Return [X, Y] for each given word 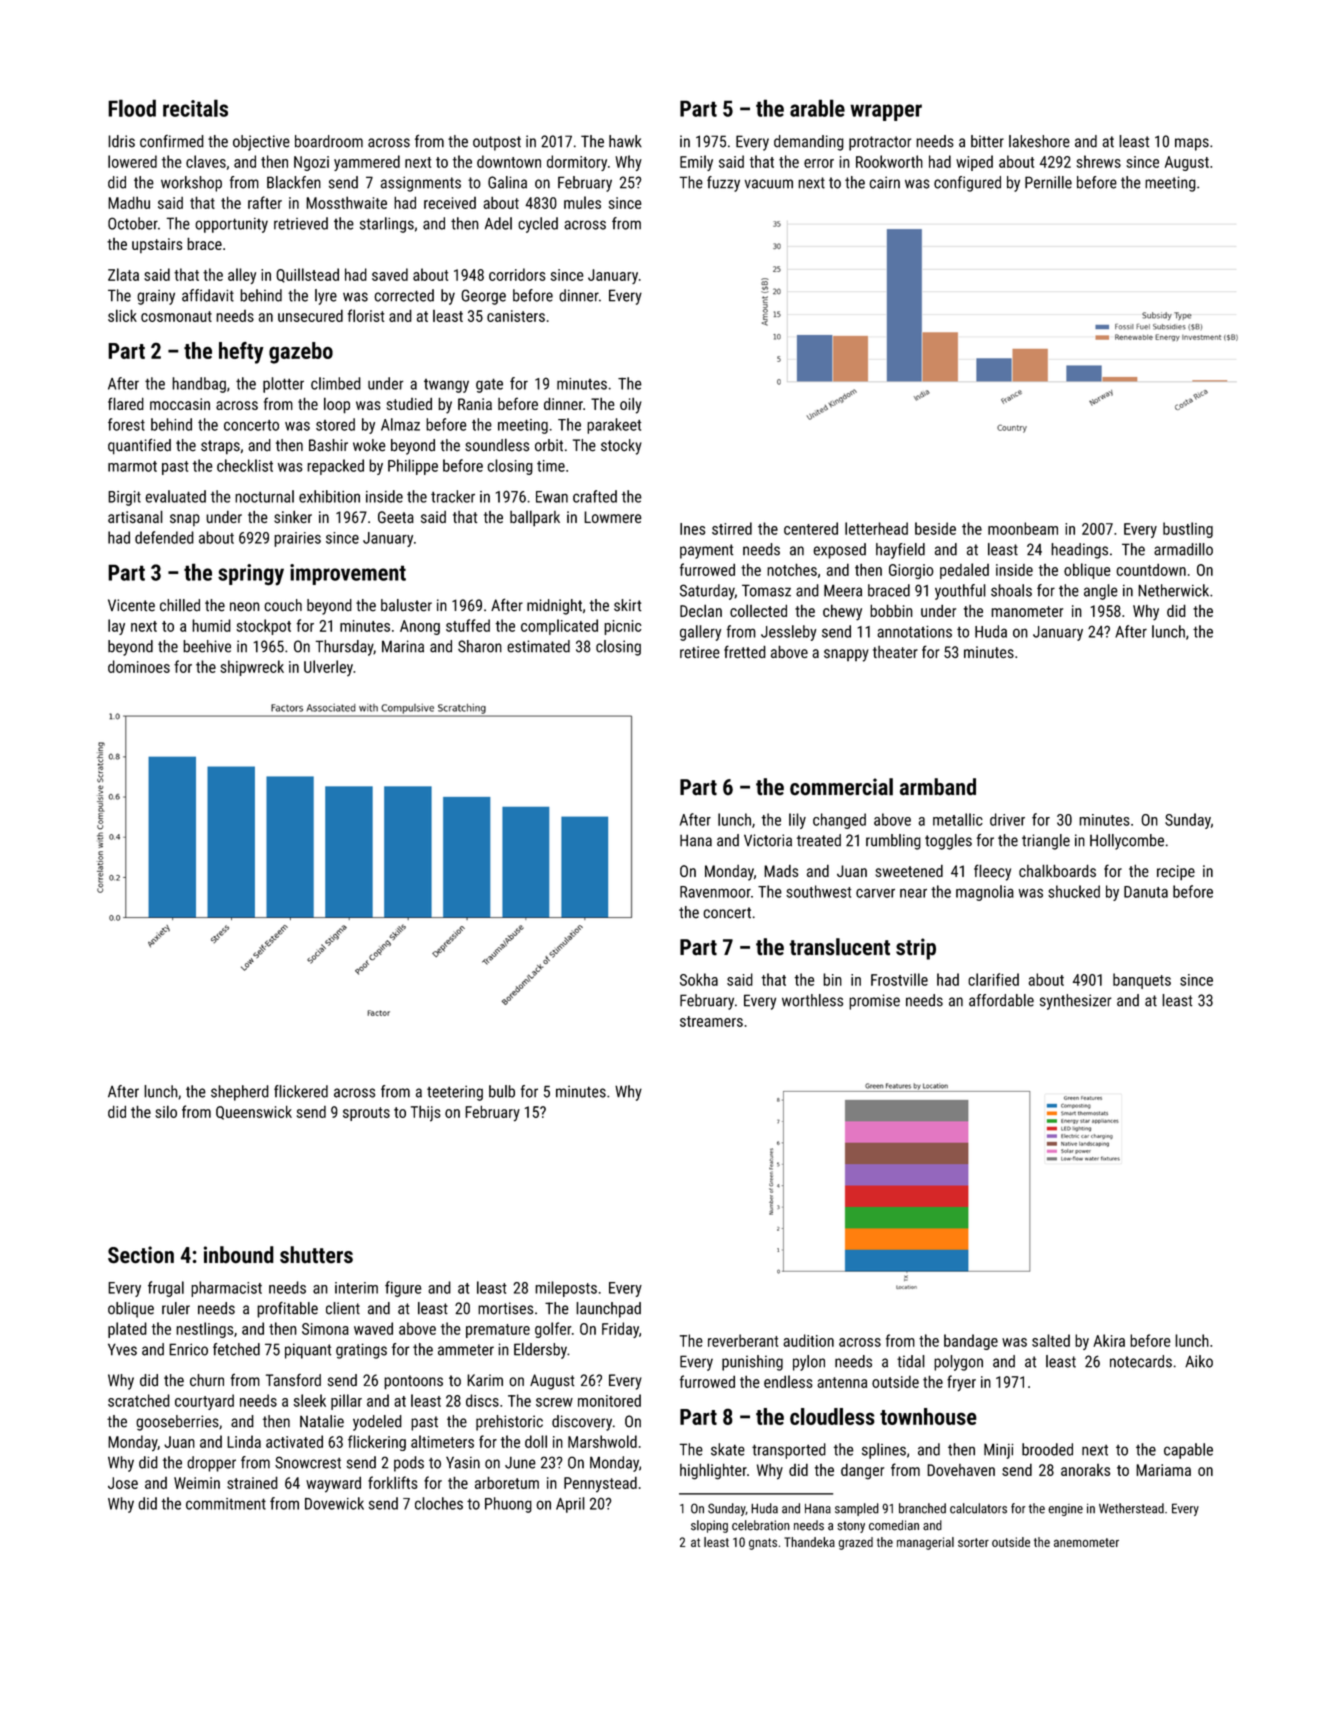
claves [206, 161]
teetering [455, 1093]
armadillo [1183, 549]
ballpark [535, 518]
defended [164, 537]
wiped [974, 163]
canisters [516, 316]
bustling [1188, 530]
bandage [971, 1342]
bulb [502, 1091]
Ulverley [328, 668]
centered [811, 528]
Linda [244, 1441]
